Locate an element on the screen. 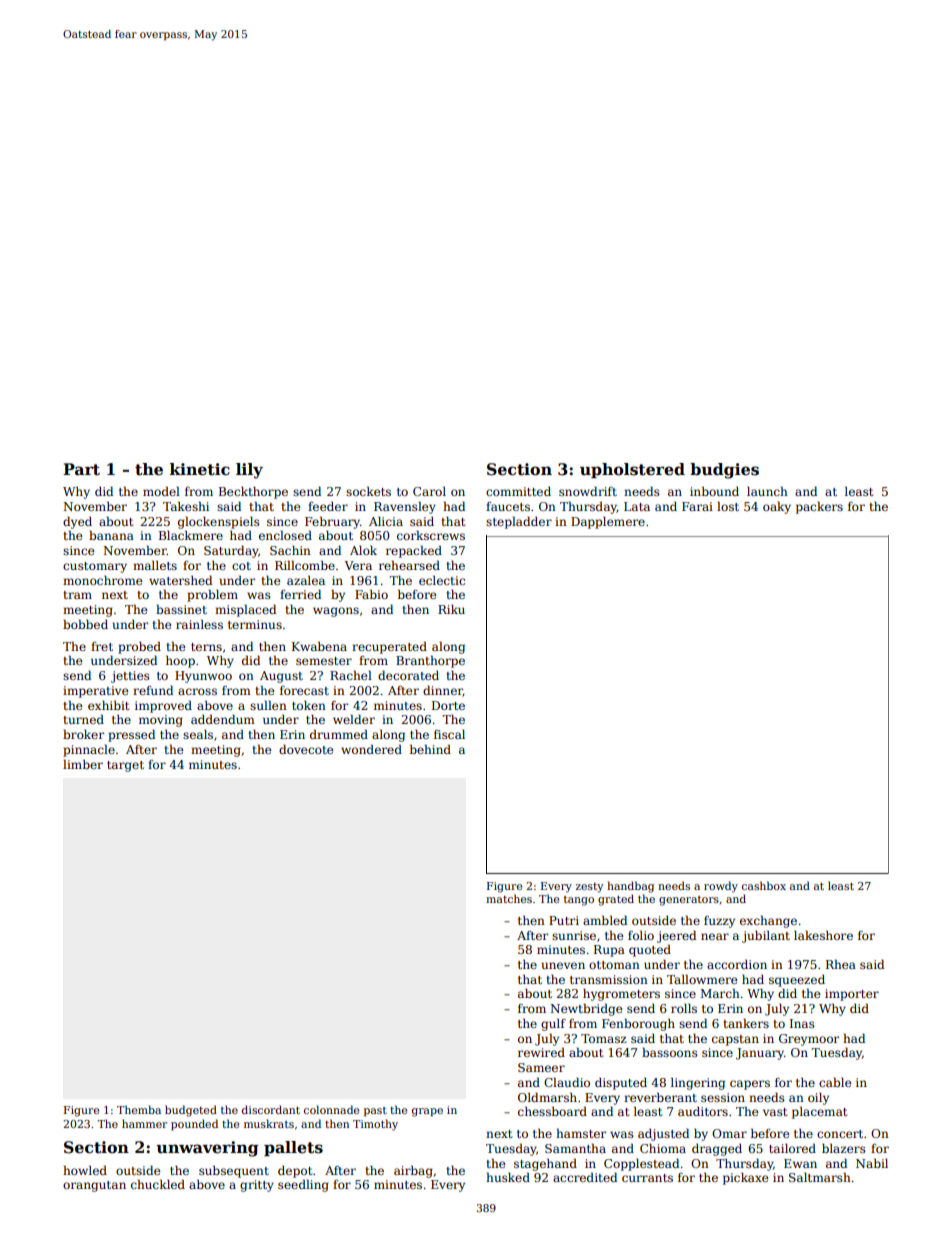  fiscal is located at coordinates (449, 734).
